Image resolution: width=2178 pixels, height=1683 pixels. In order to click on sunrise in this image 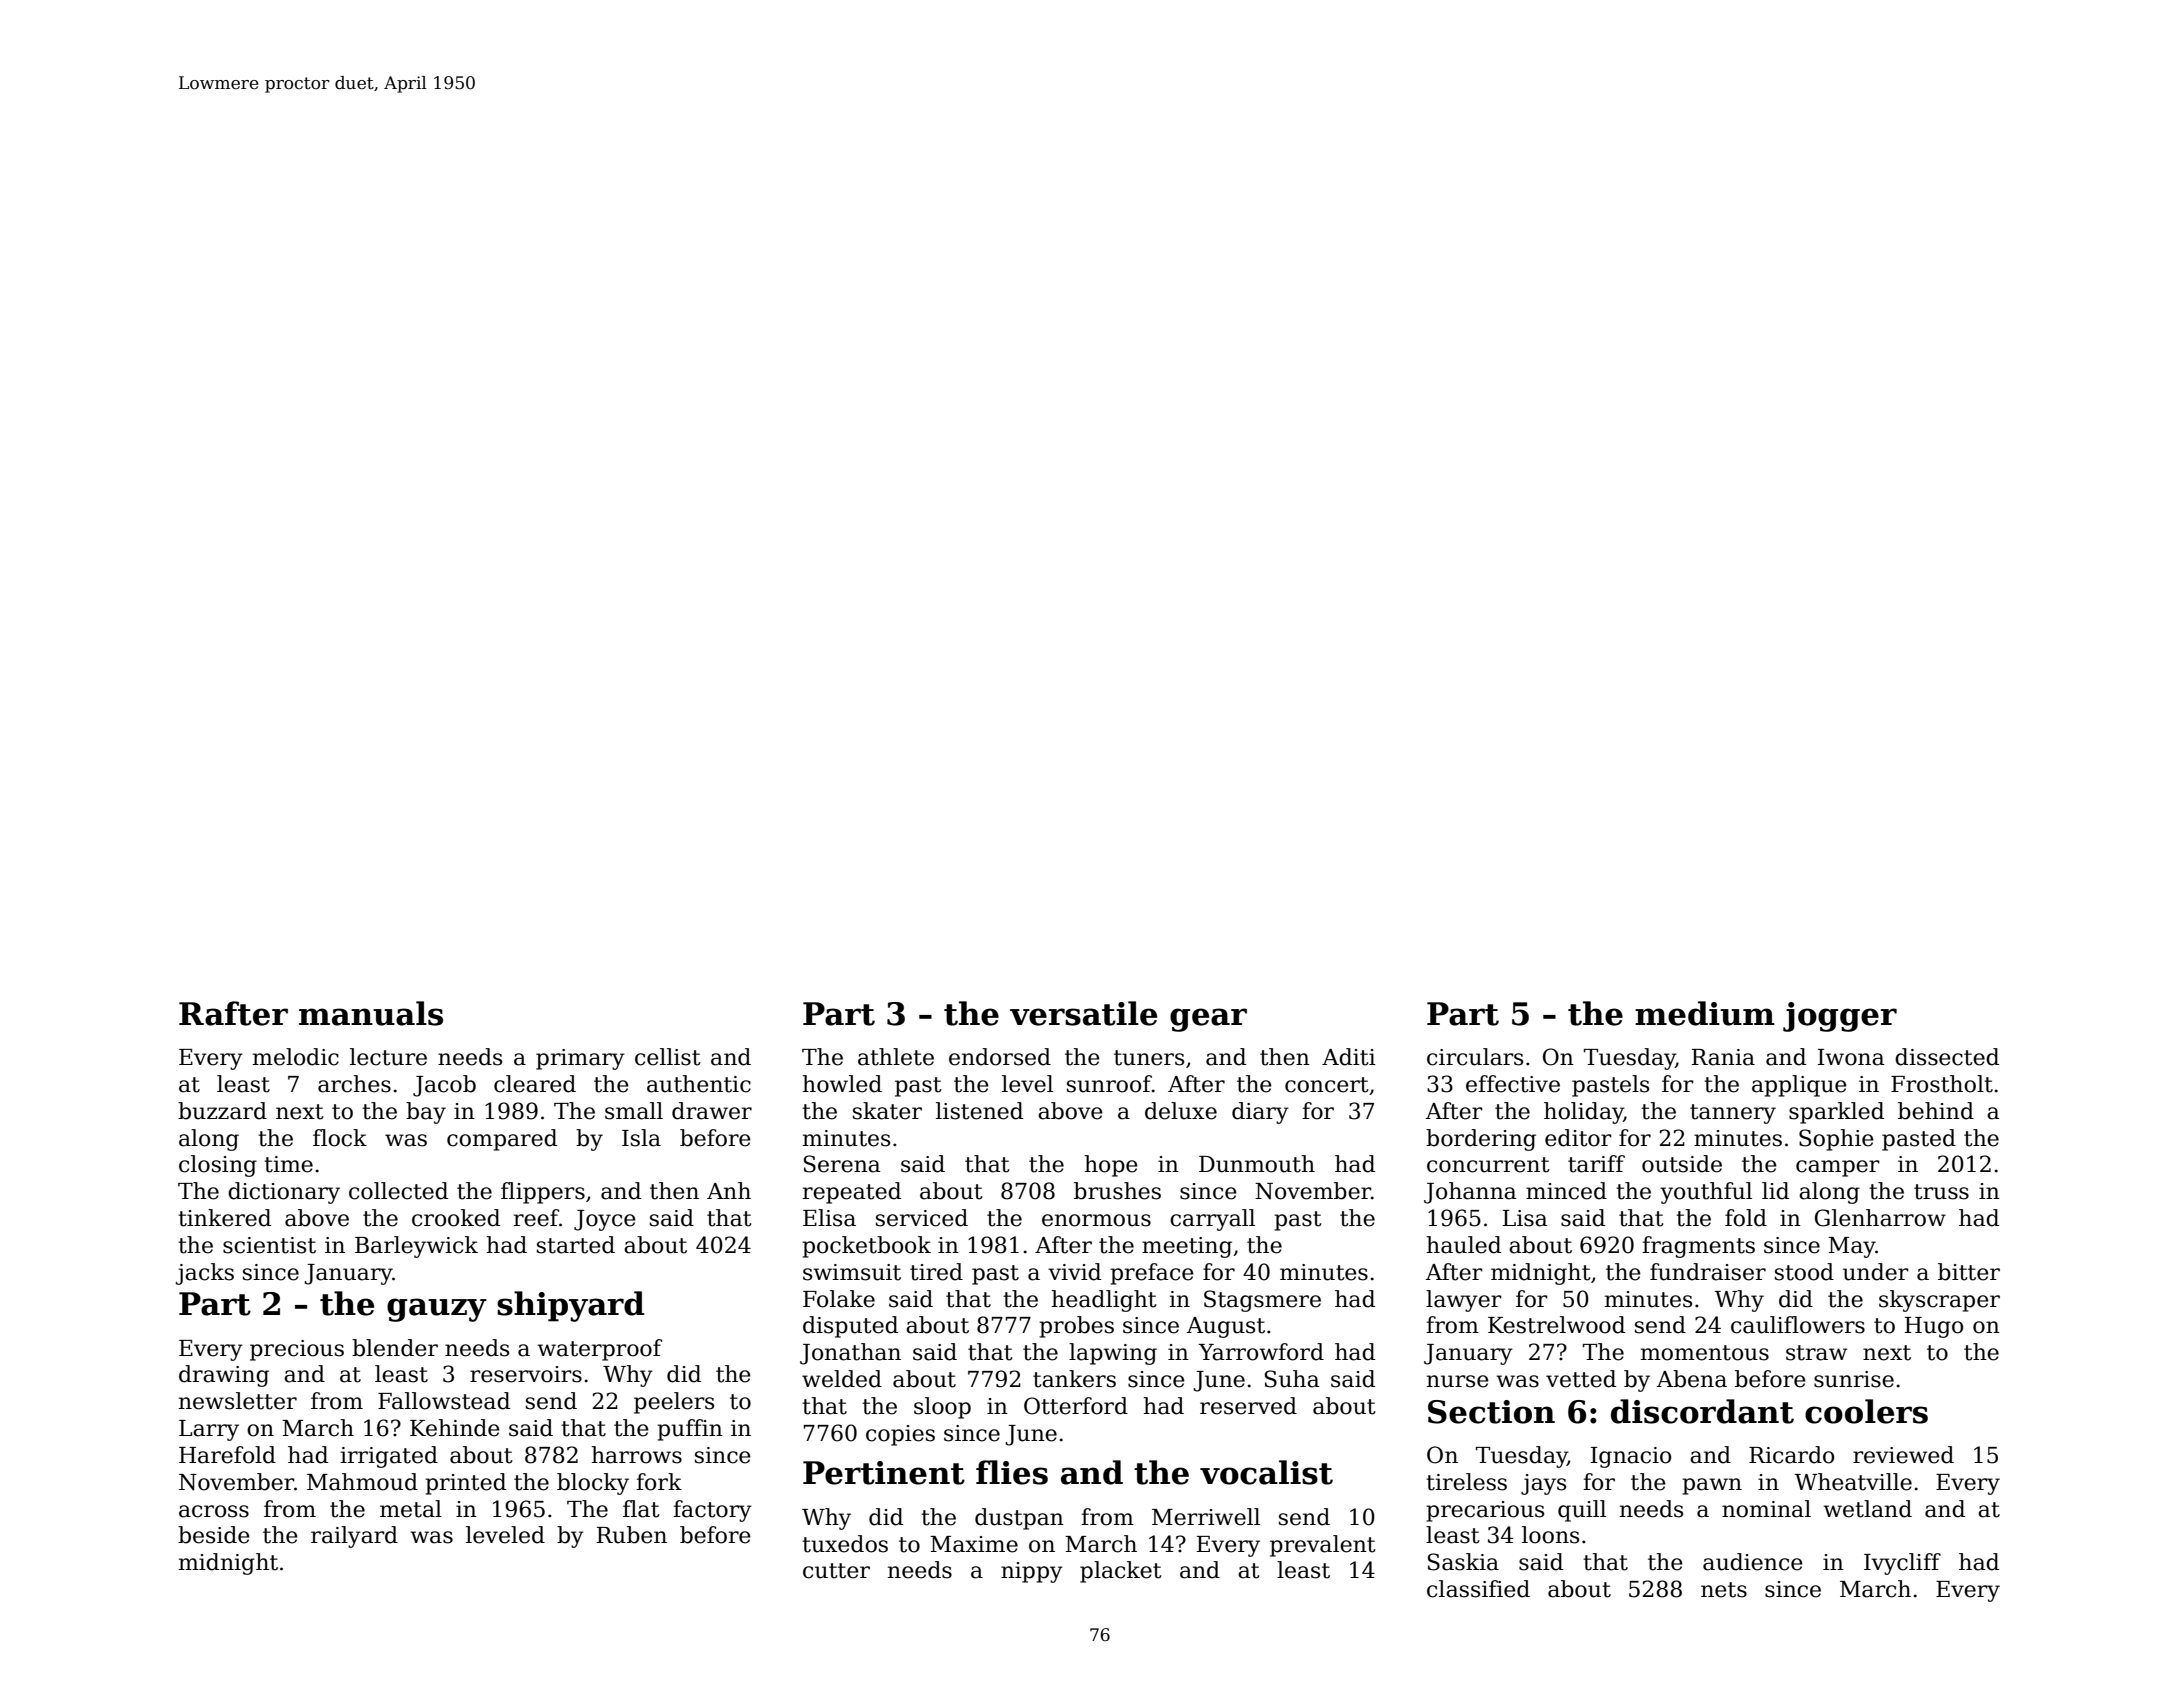, I will do `click(1854, 1379)`.
